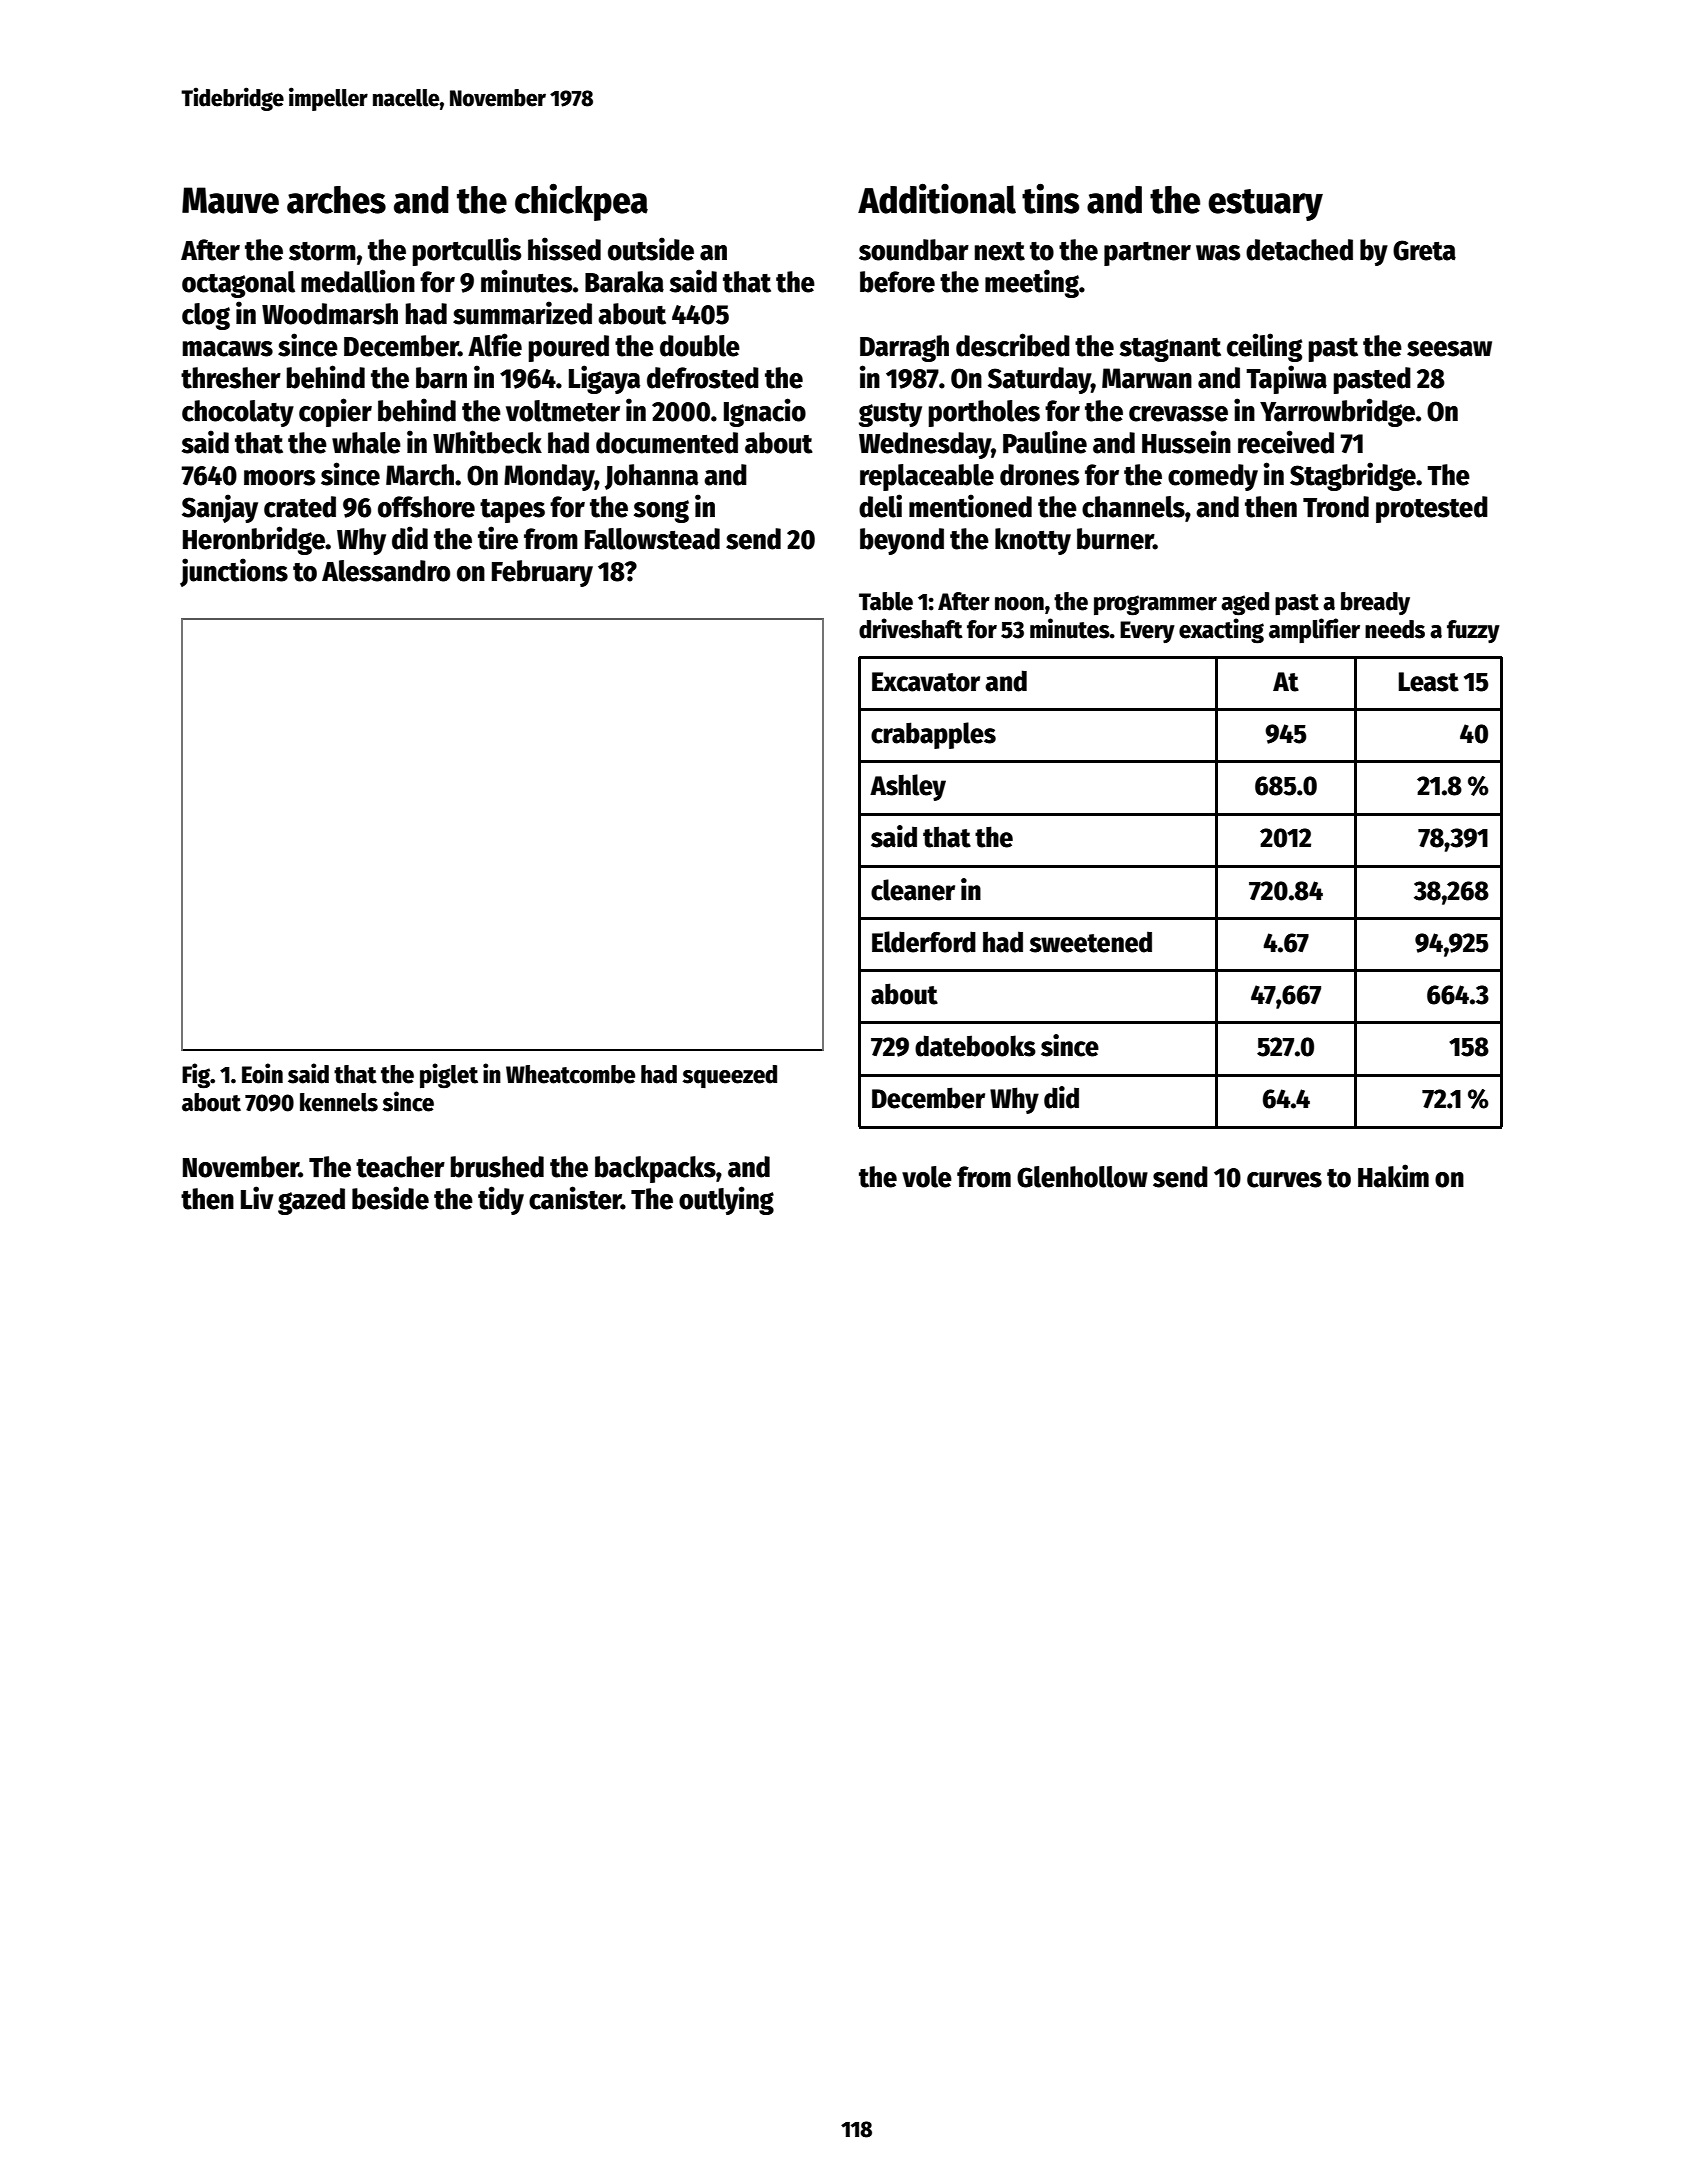  I want to click on medallion, so click(358, 281).
